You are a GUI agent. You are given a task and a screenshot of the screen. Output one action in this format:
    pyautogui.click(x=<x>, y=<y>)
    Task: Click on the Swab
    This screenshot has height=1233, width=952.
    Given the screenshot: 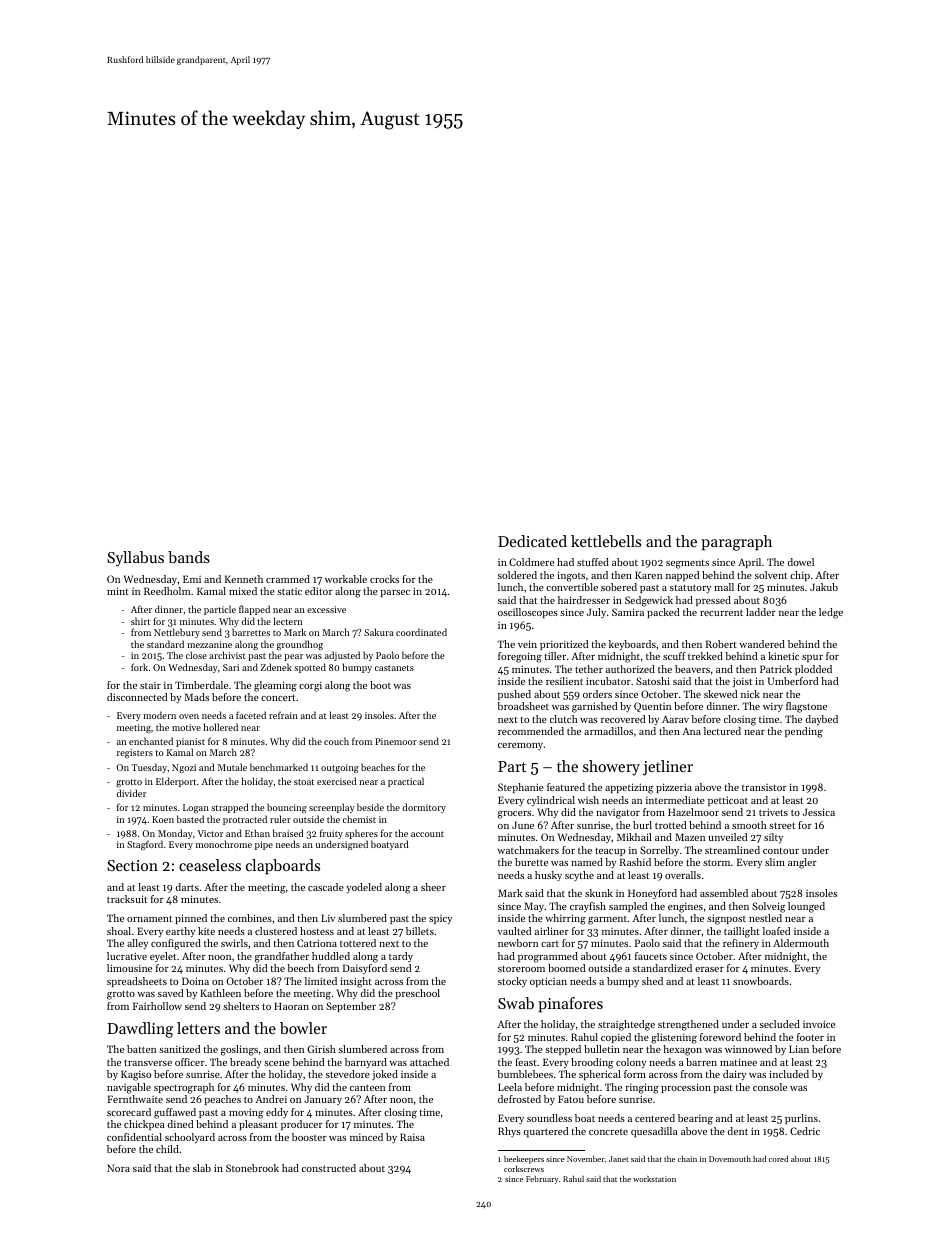 What is the action you would take?
    pyautogui.click(x=516, y=1003)
